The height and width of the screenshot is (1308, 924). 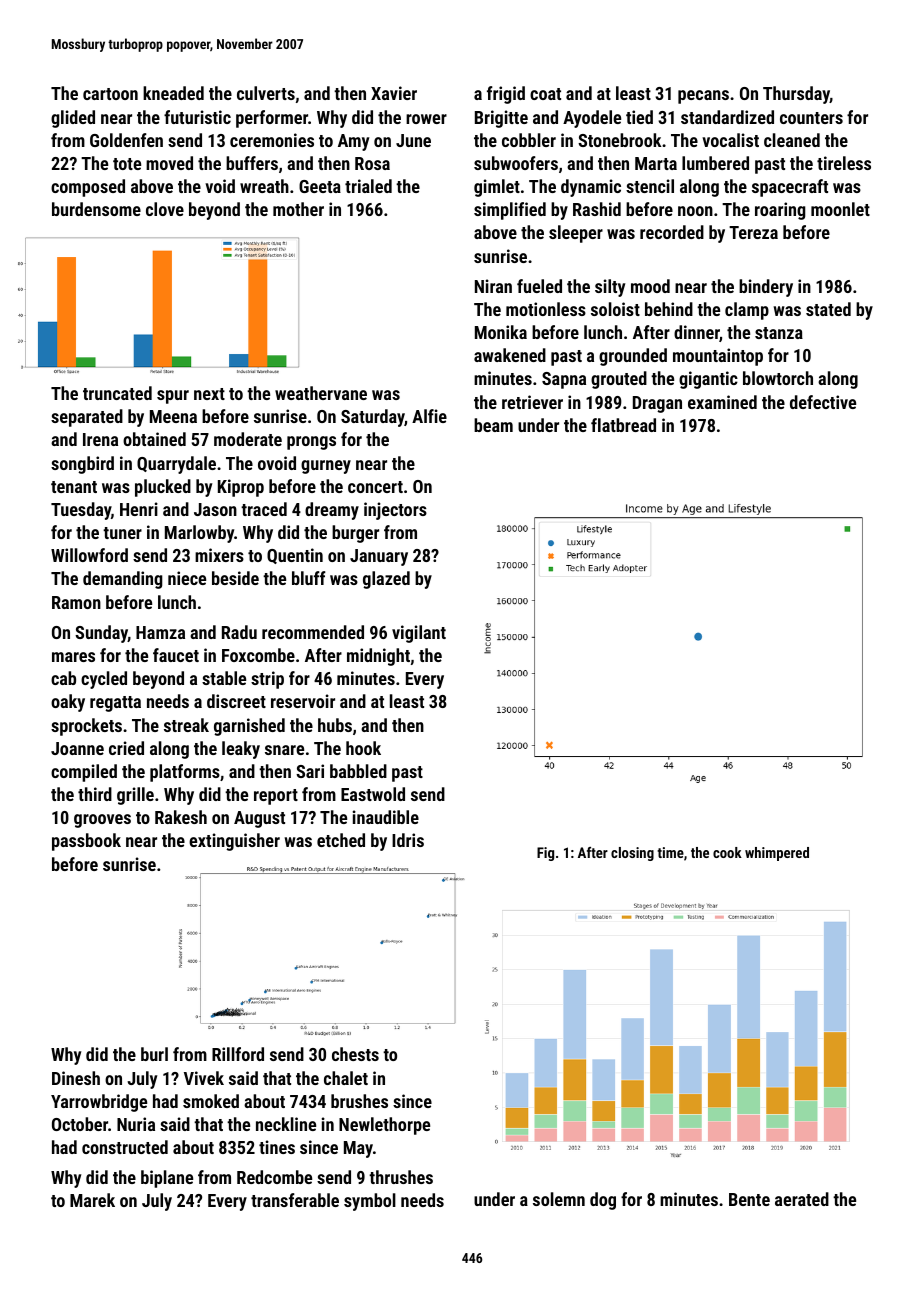 I want to click on plucked, so click(x=163, y=488).
